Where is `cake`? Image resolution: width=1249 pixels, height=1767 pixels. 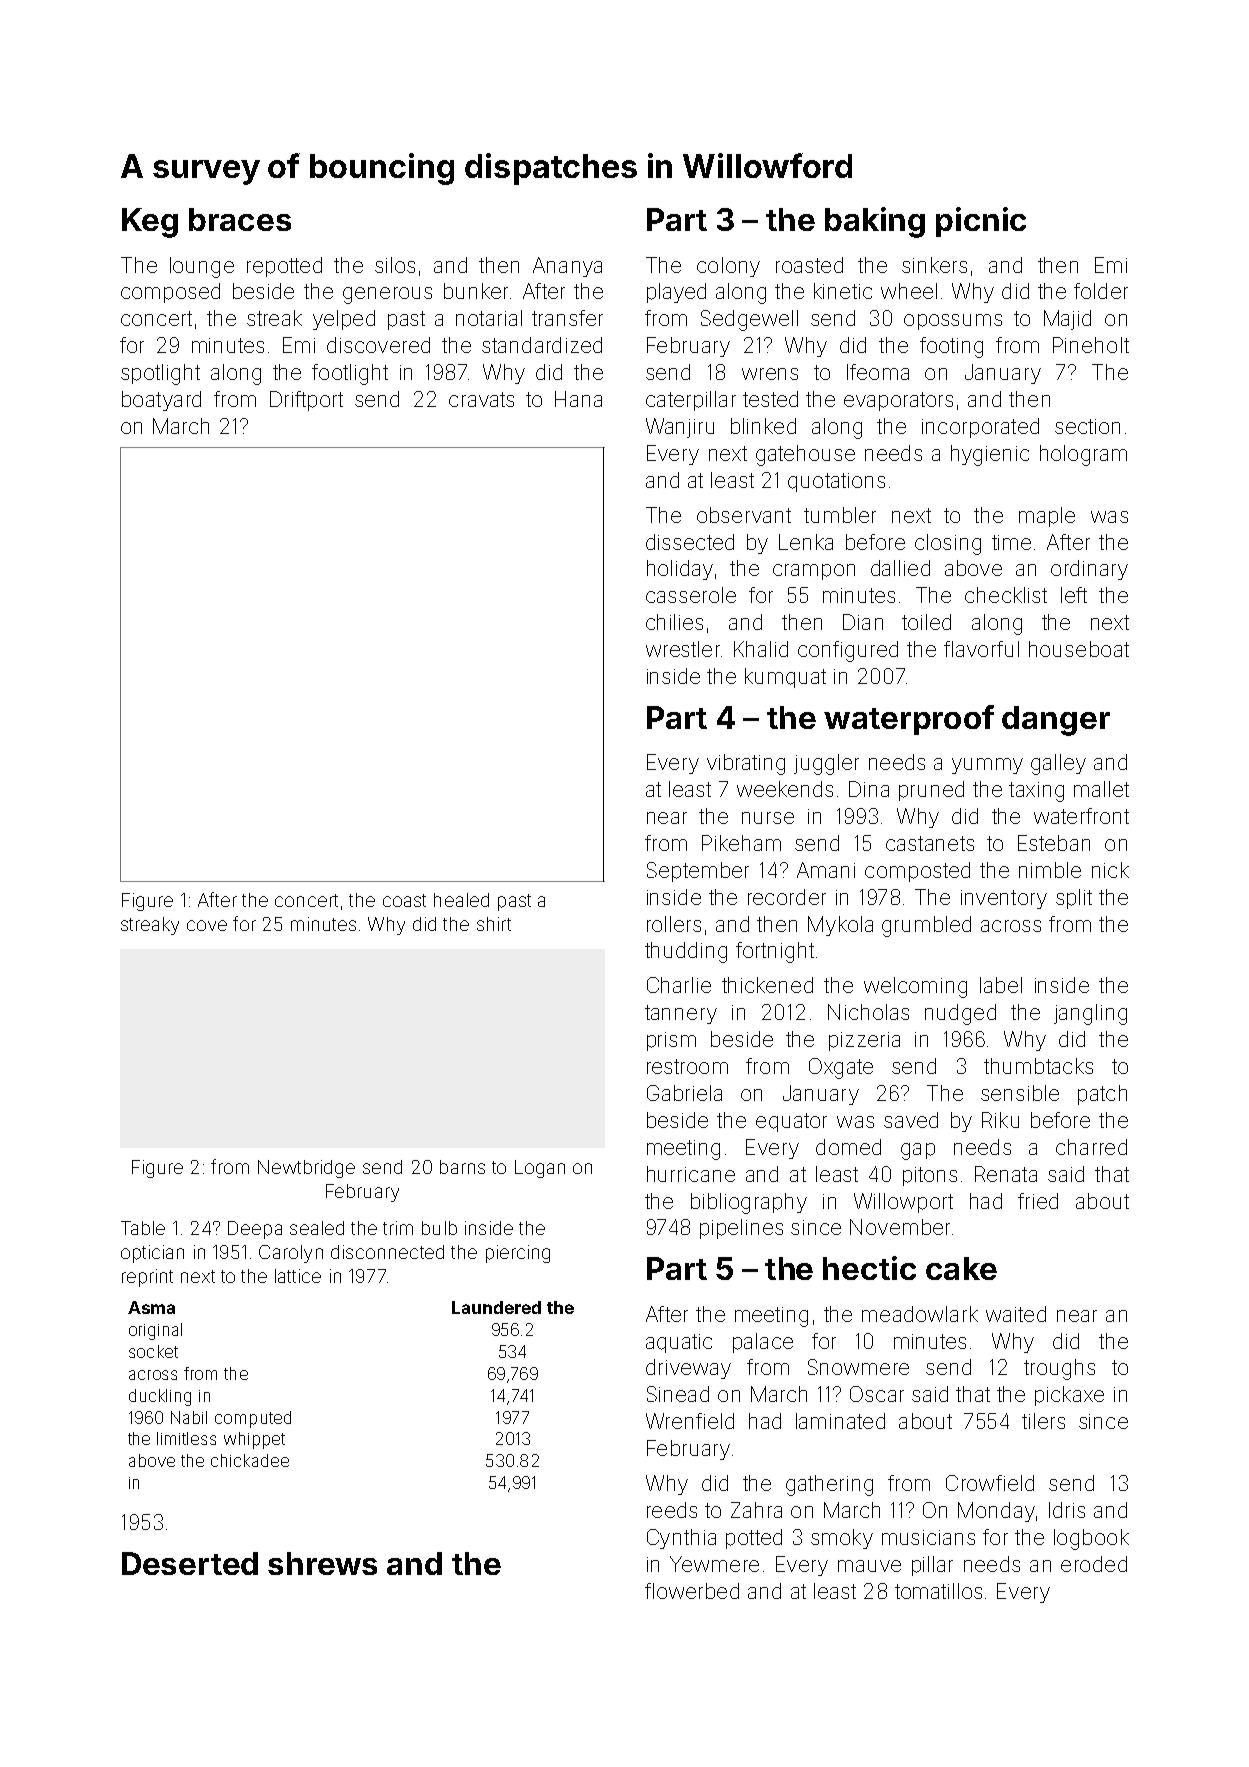
cake is located at coordinates (961, 1268).
